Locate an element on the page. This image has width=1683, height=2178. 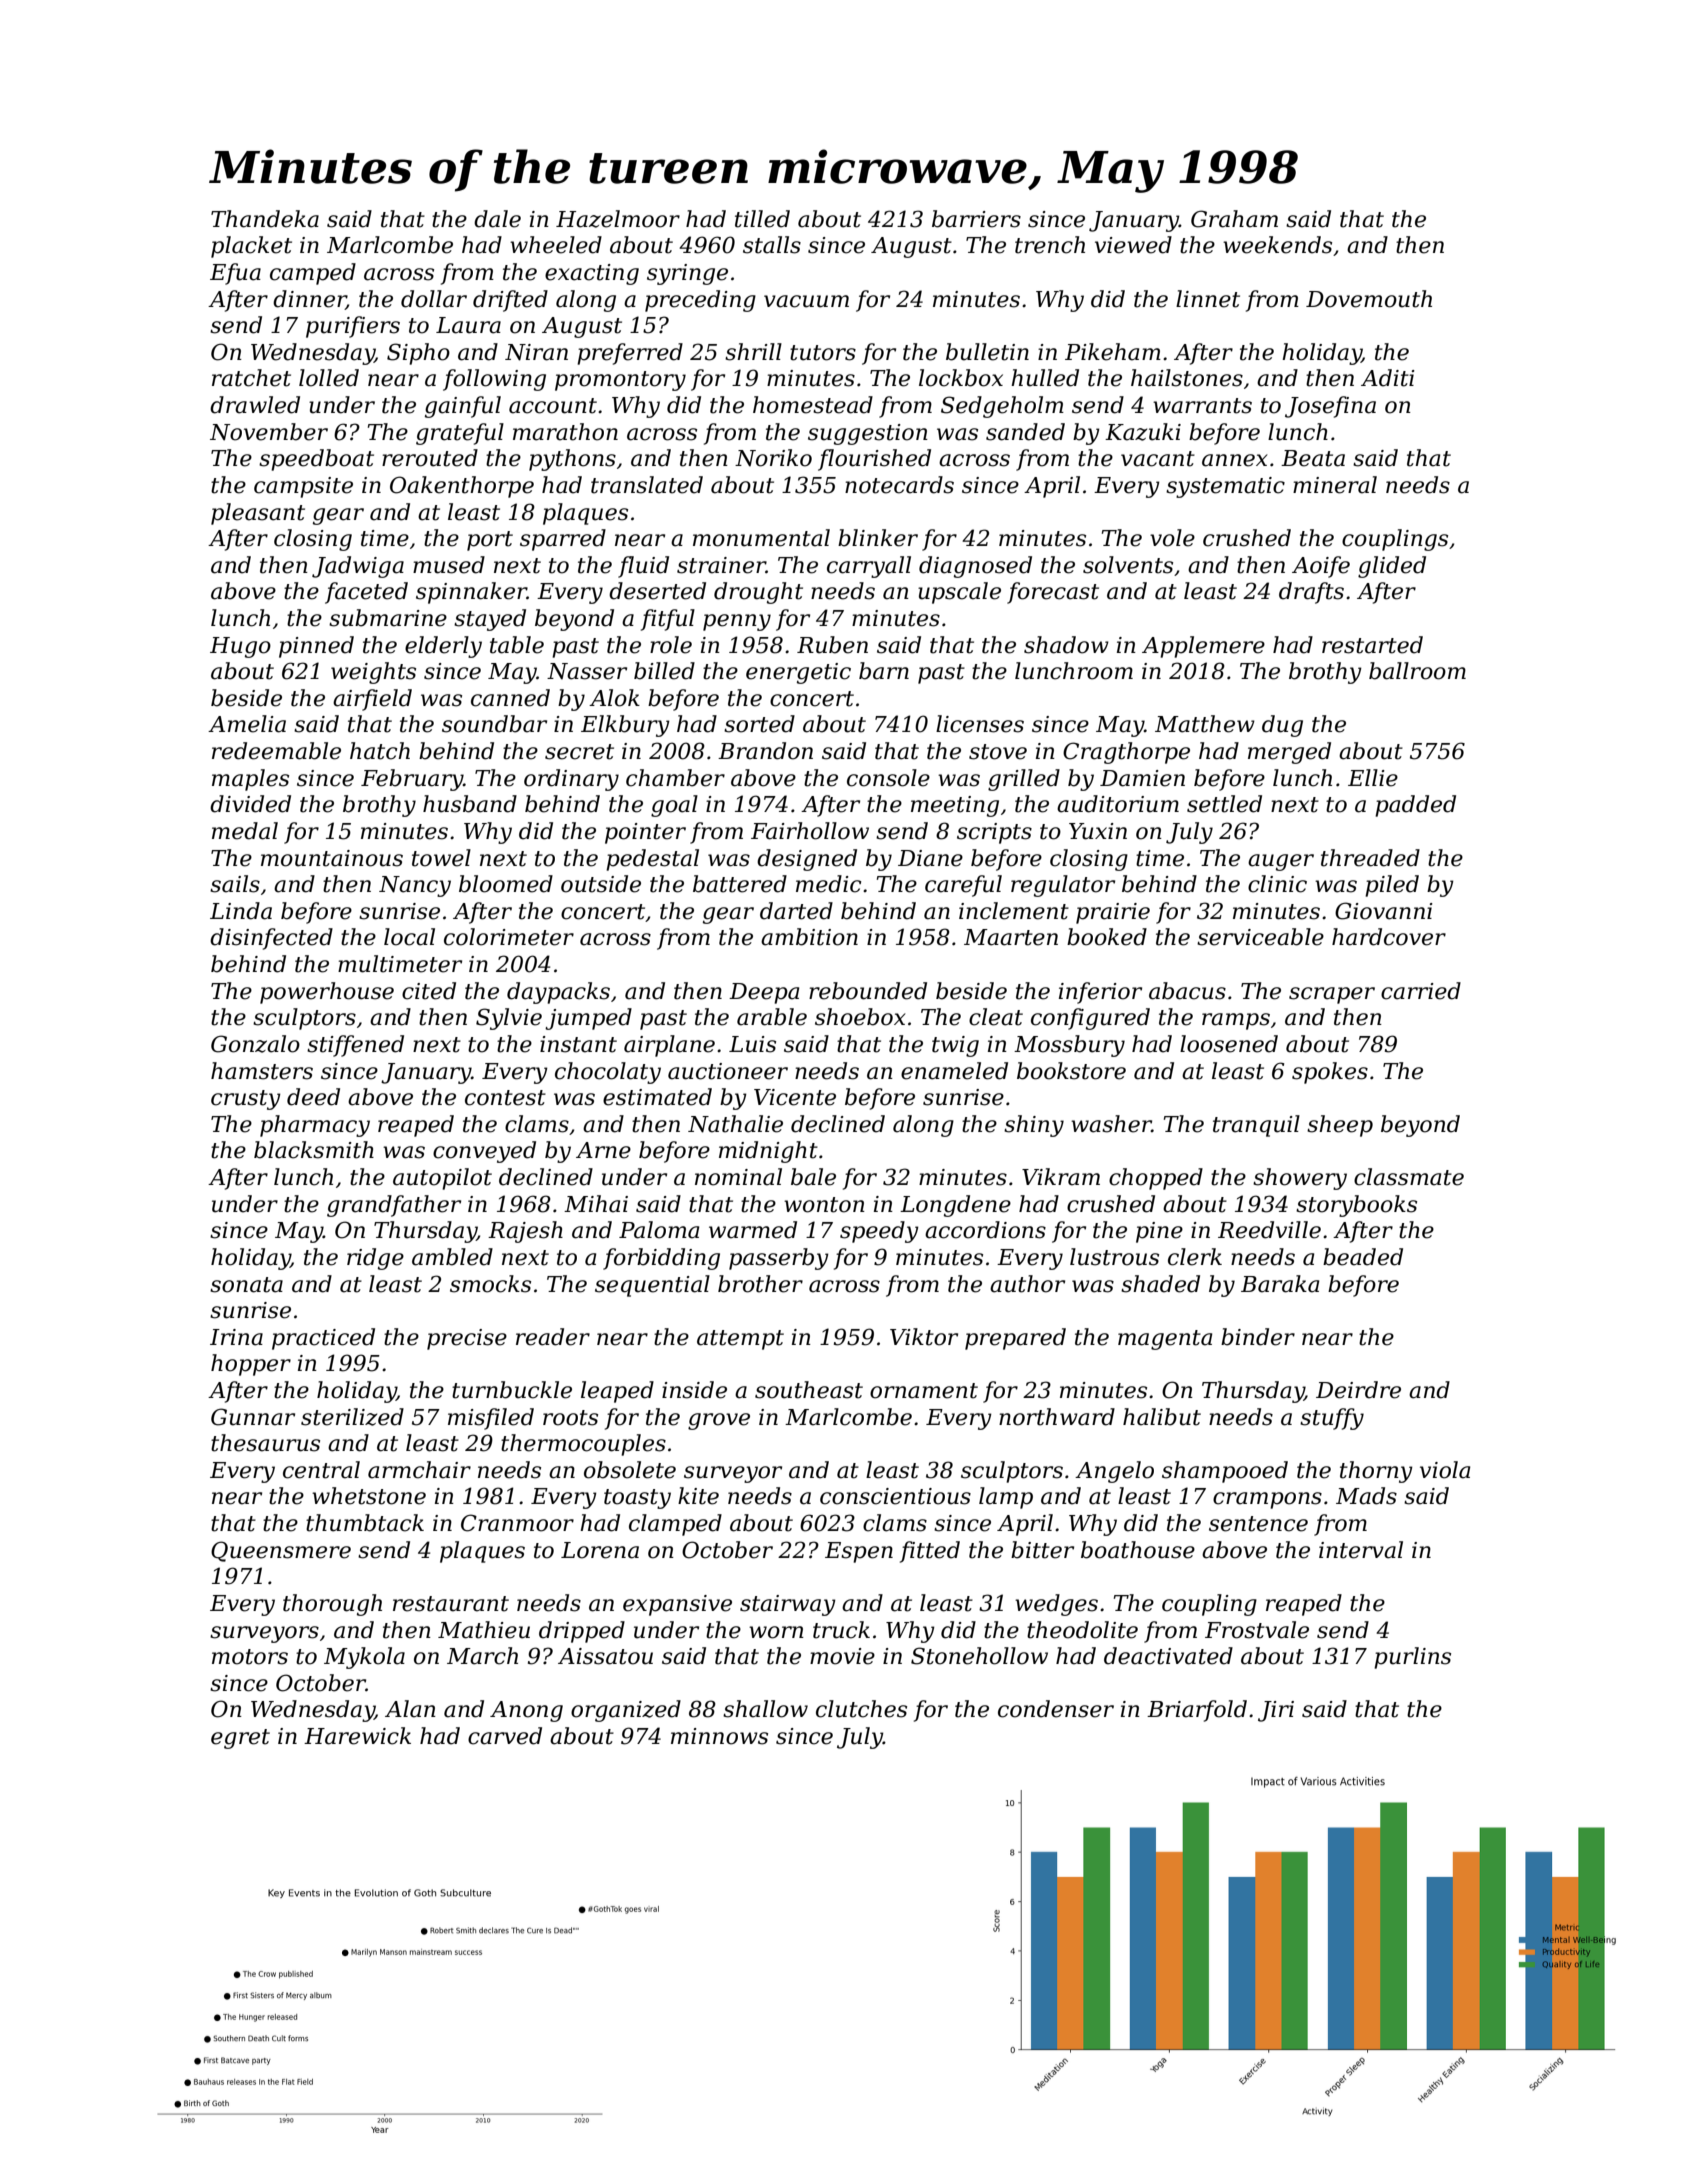
console is located at coordinates (888, 778).
